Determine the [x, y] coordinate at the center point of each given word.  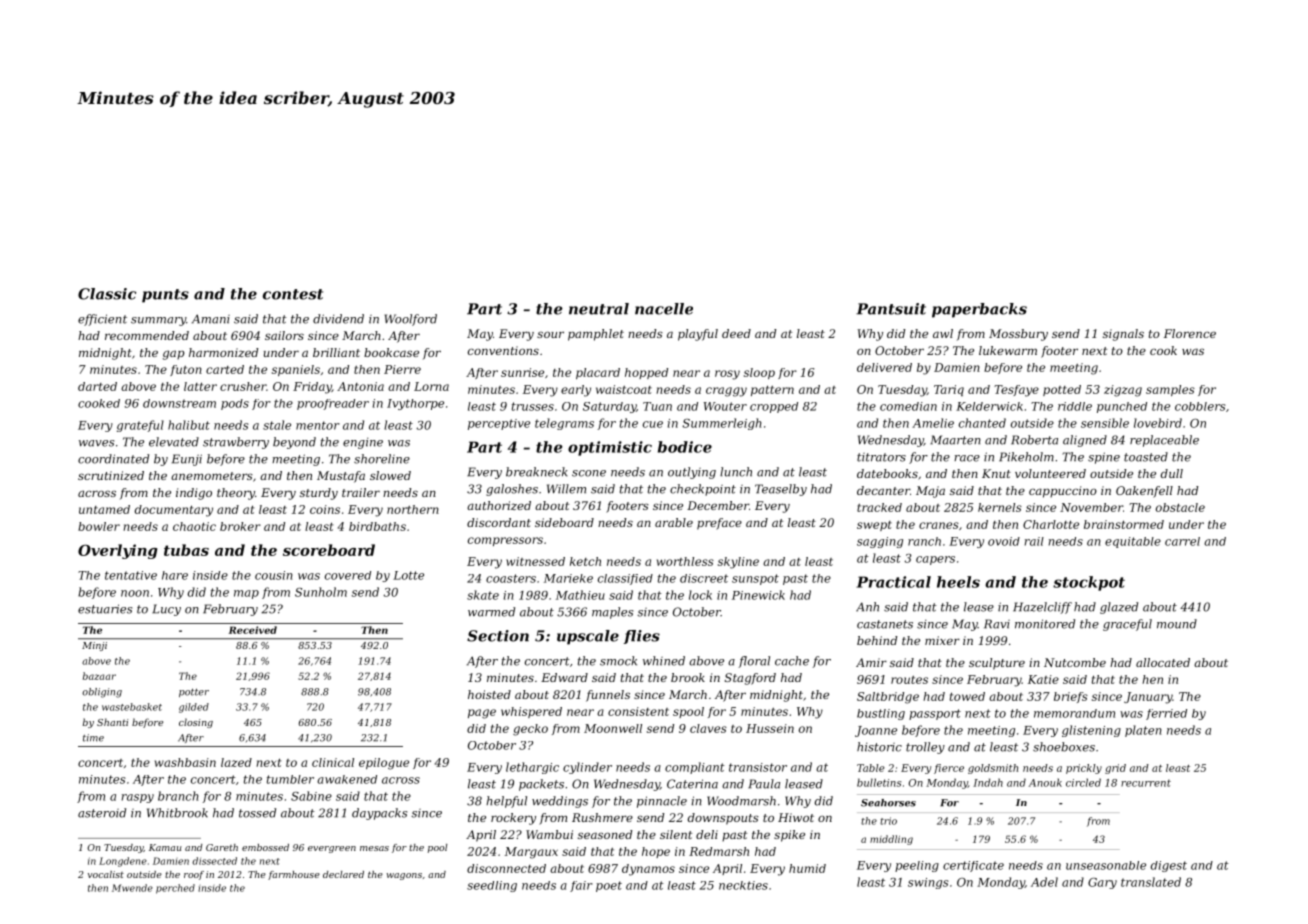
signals [1123, 335]
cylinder [587, 768]
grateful [140, 426]
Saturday [609, 407]
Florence [1190, 333]
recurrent [1146, 783]
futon [186, 370]
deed [736, 333]
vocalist [106, 874]
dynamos [648, 870]
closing [196, 723]
